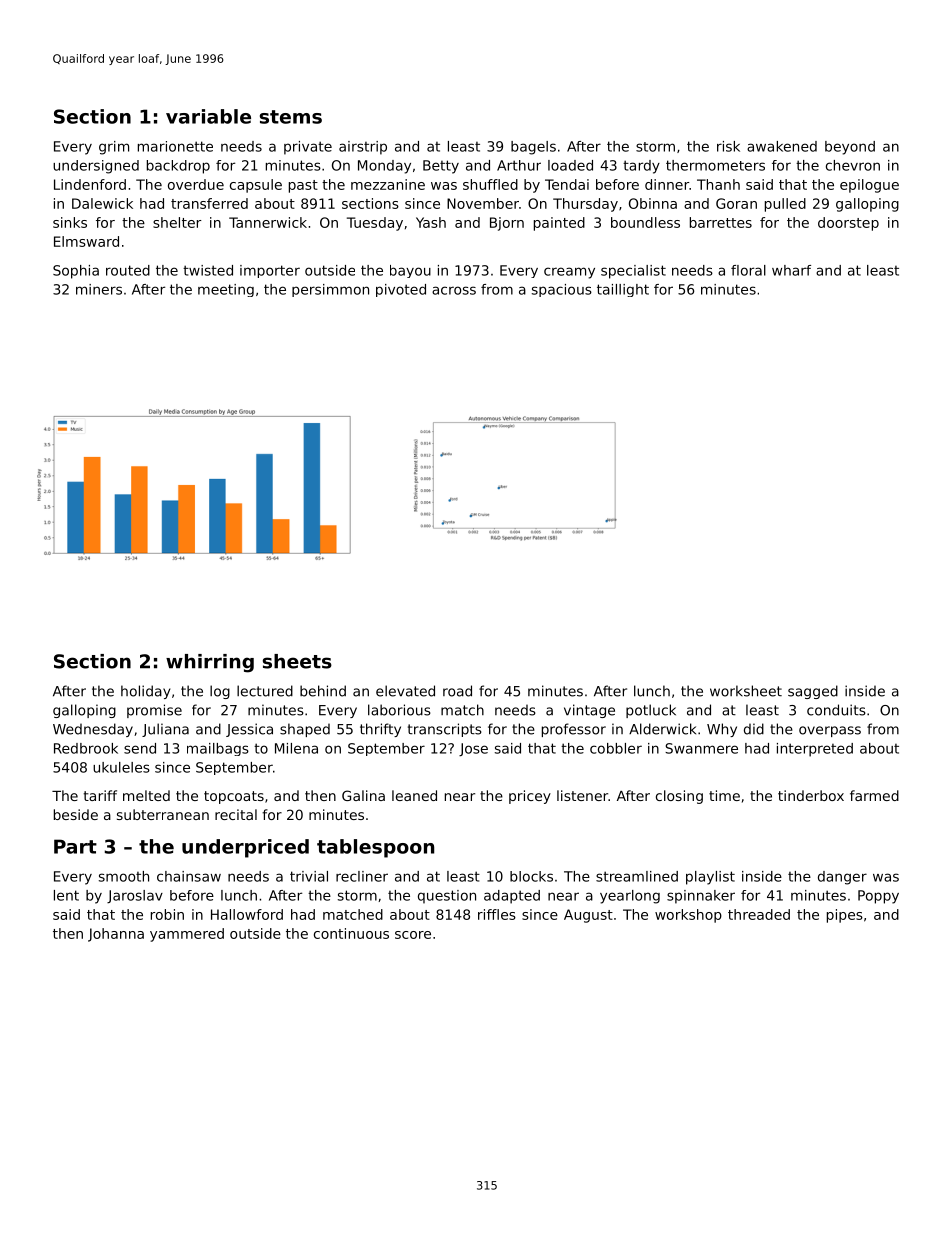 This screenshot has height=1233, width=952. Describe the element at coordinates (791, 270) in the screenshot. I see `wharf` at that location.
